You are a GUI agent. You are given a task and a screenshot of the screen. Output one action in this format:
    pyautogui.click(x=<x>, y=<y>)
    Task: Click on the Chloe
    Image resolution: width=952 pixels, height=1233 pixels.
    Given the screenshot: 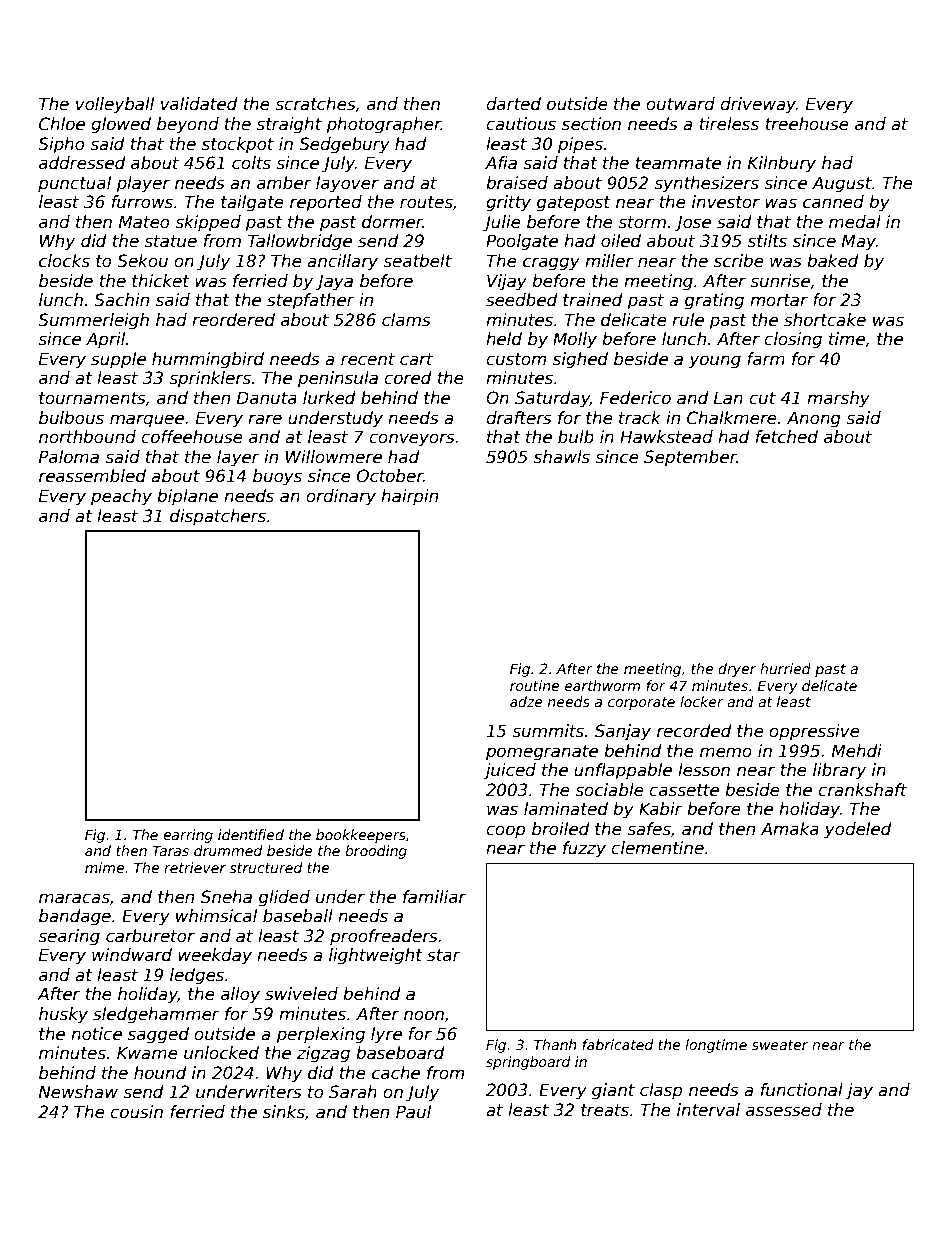 What is the action you would take?
    pyautogui.click(x=62, y=124)
